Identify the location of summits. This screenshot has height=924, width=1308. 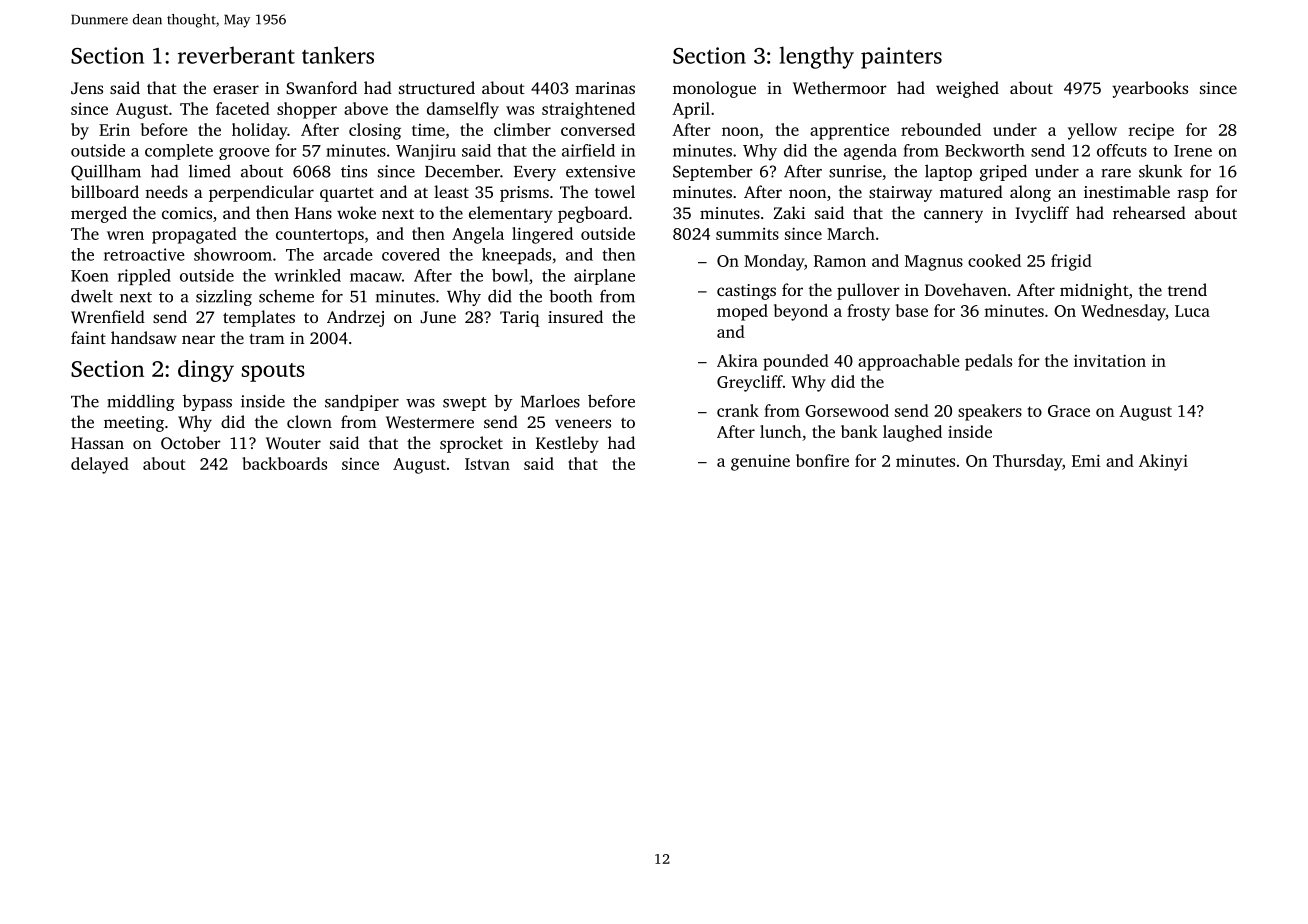
(747, 234).
